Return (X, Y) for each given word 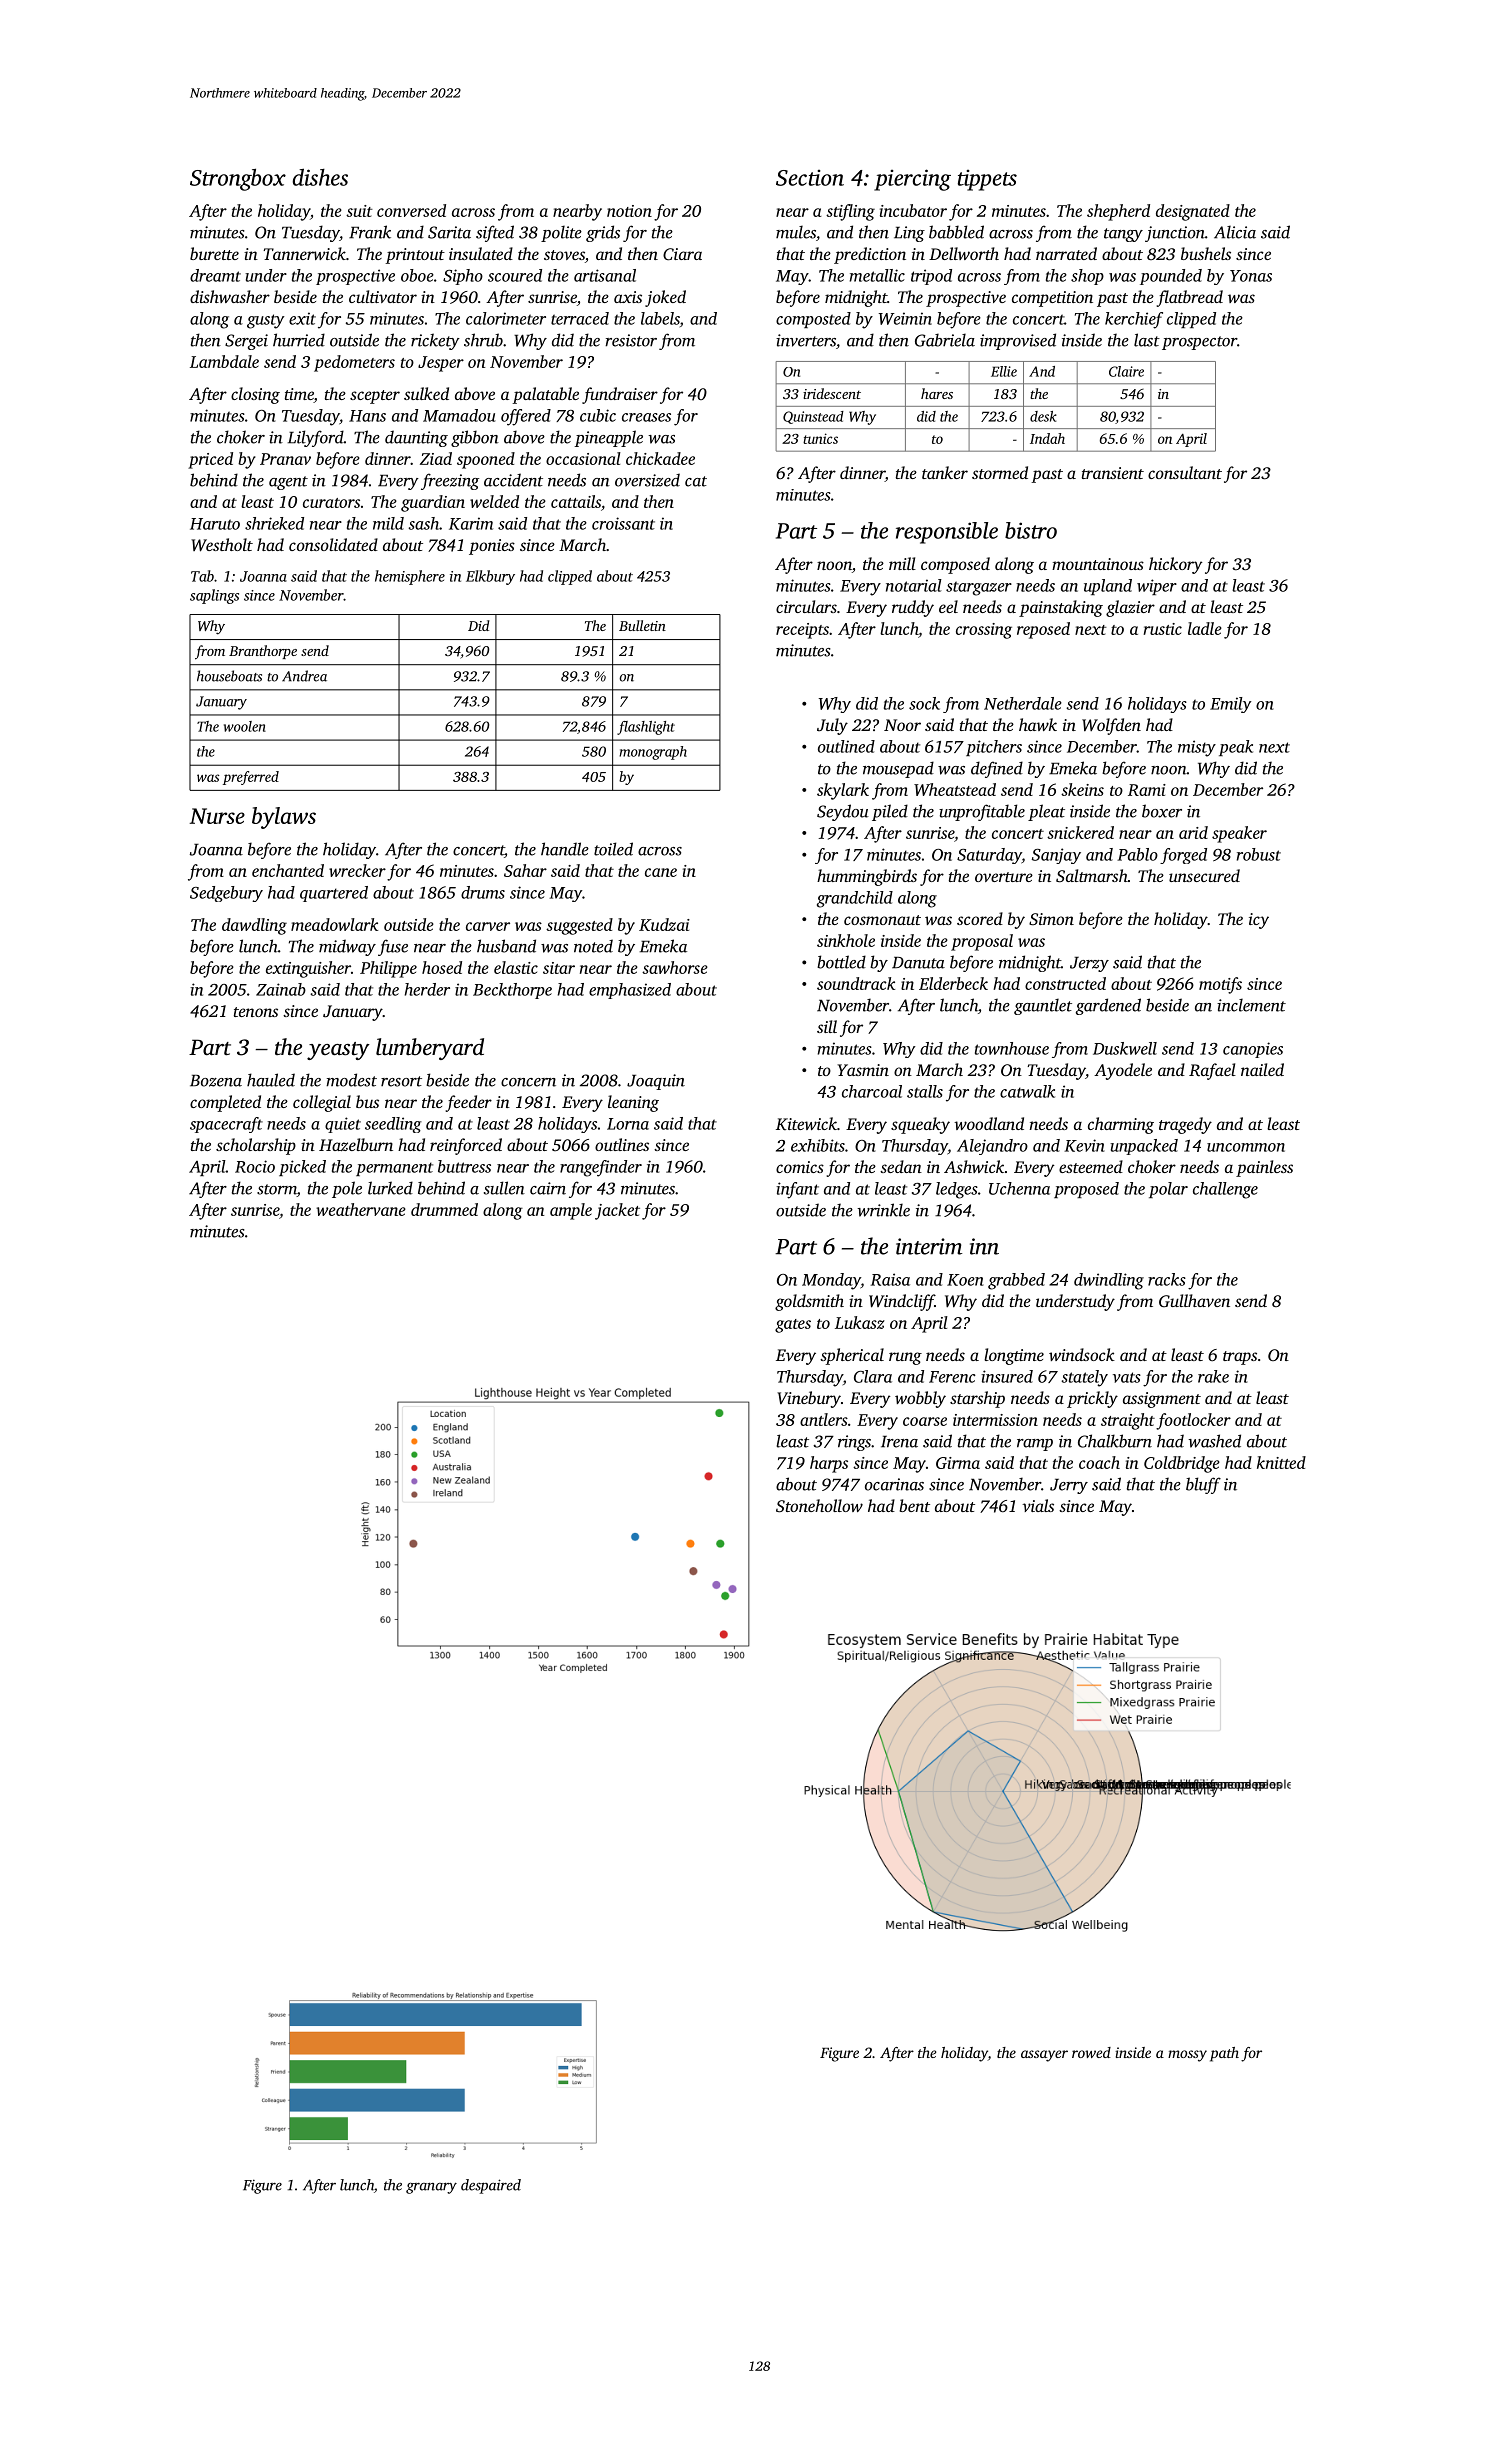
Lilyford (315, 438)
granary (431, 2188)
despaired (491, 2186)
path (1224, 2054)
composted (813, 320)
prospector (1199, 343)
